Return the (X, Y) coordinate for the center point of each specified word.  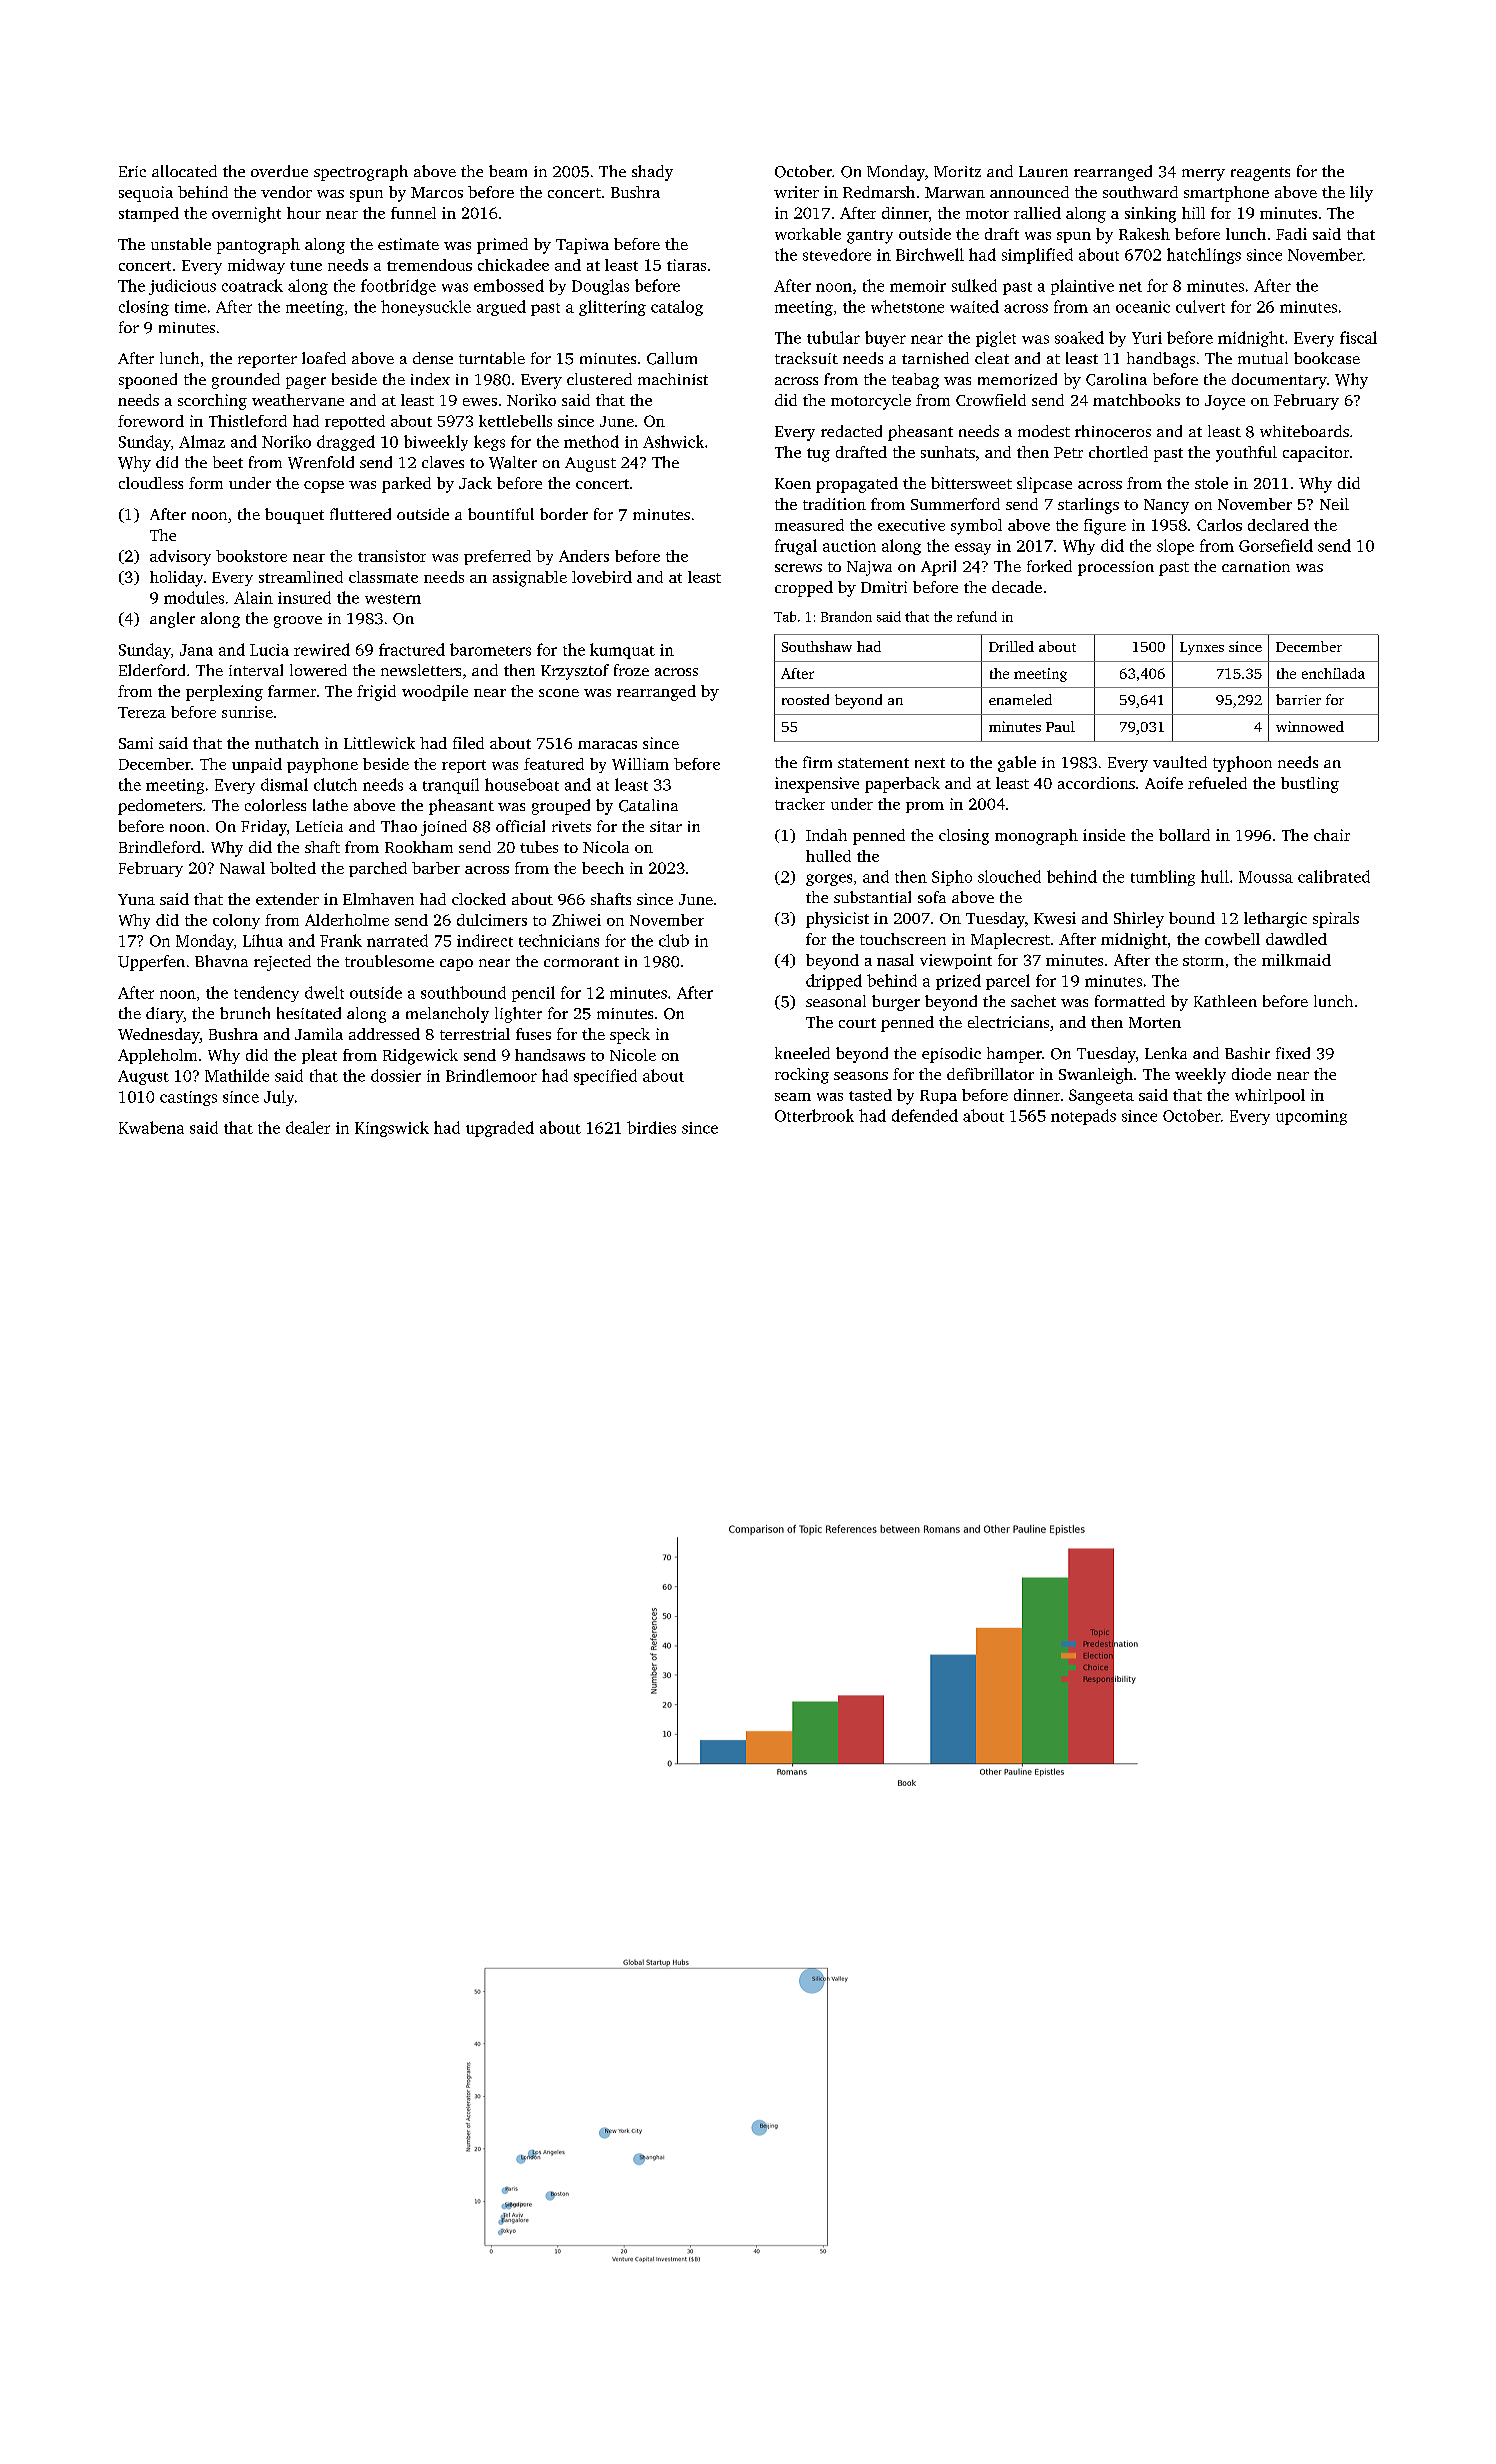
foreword (151, 421)
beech (603, 868)
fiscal (1358, 337)
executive (911, 525)
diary (164, 1015)
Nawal (242, 868)
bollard (1184, 835)
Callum (672, 358)
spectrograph (361, 173)
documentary (1279, 381)
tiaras (686, 265)
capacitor (1316, 454)
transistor (392, 556)
